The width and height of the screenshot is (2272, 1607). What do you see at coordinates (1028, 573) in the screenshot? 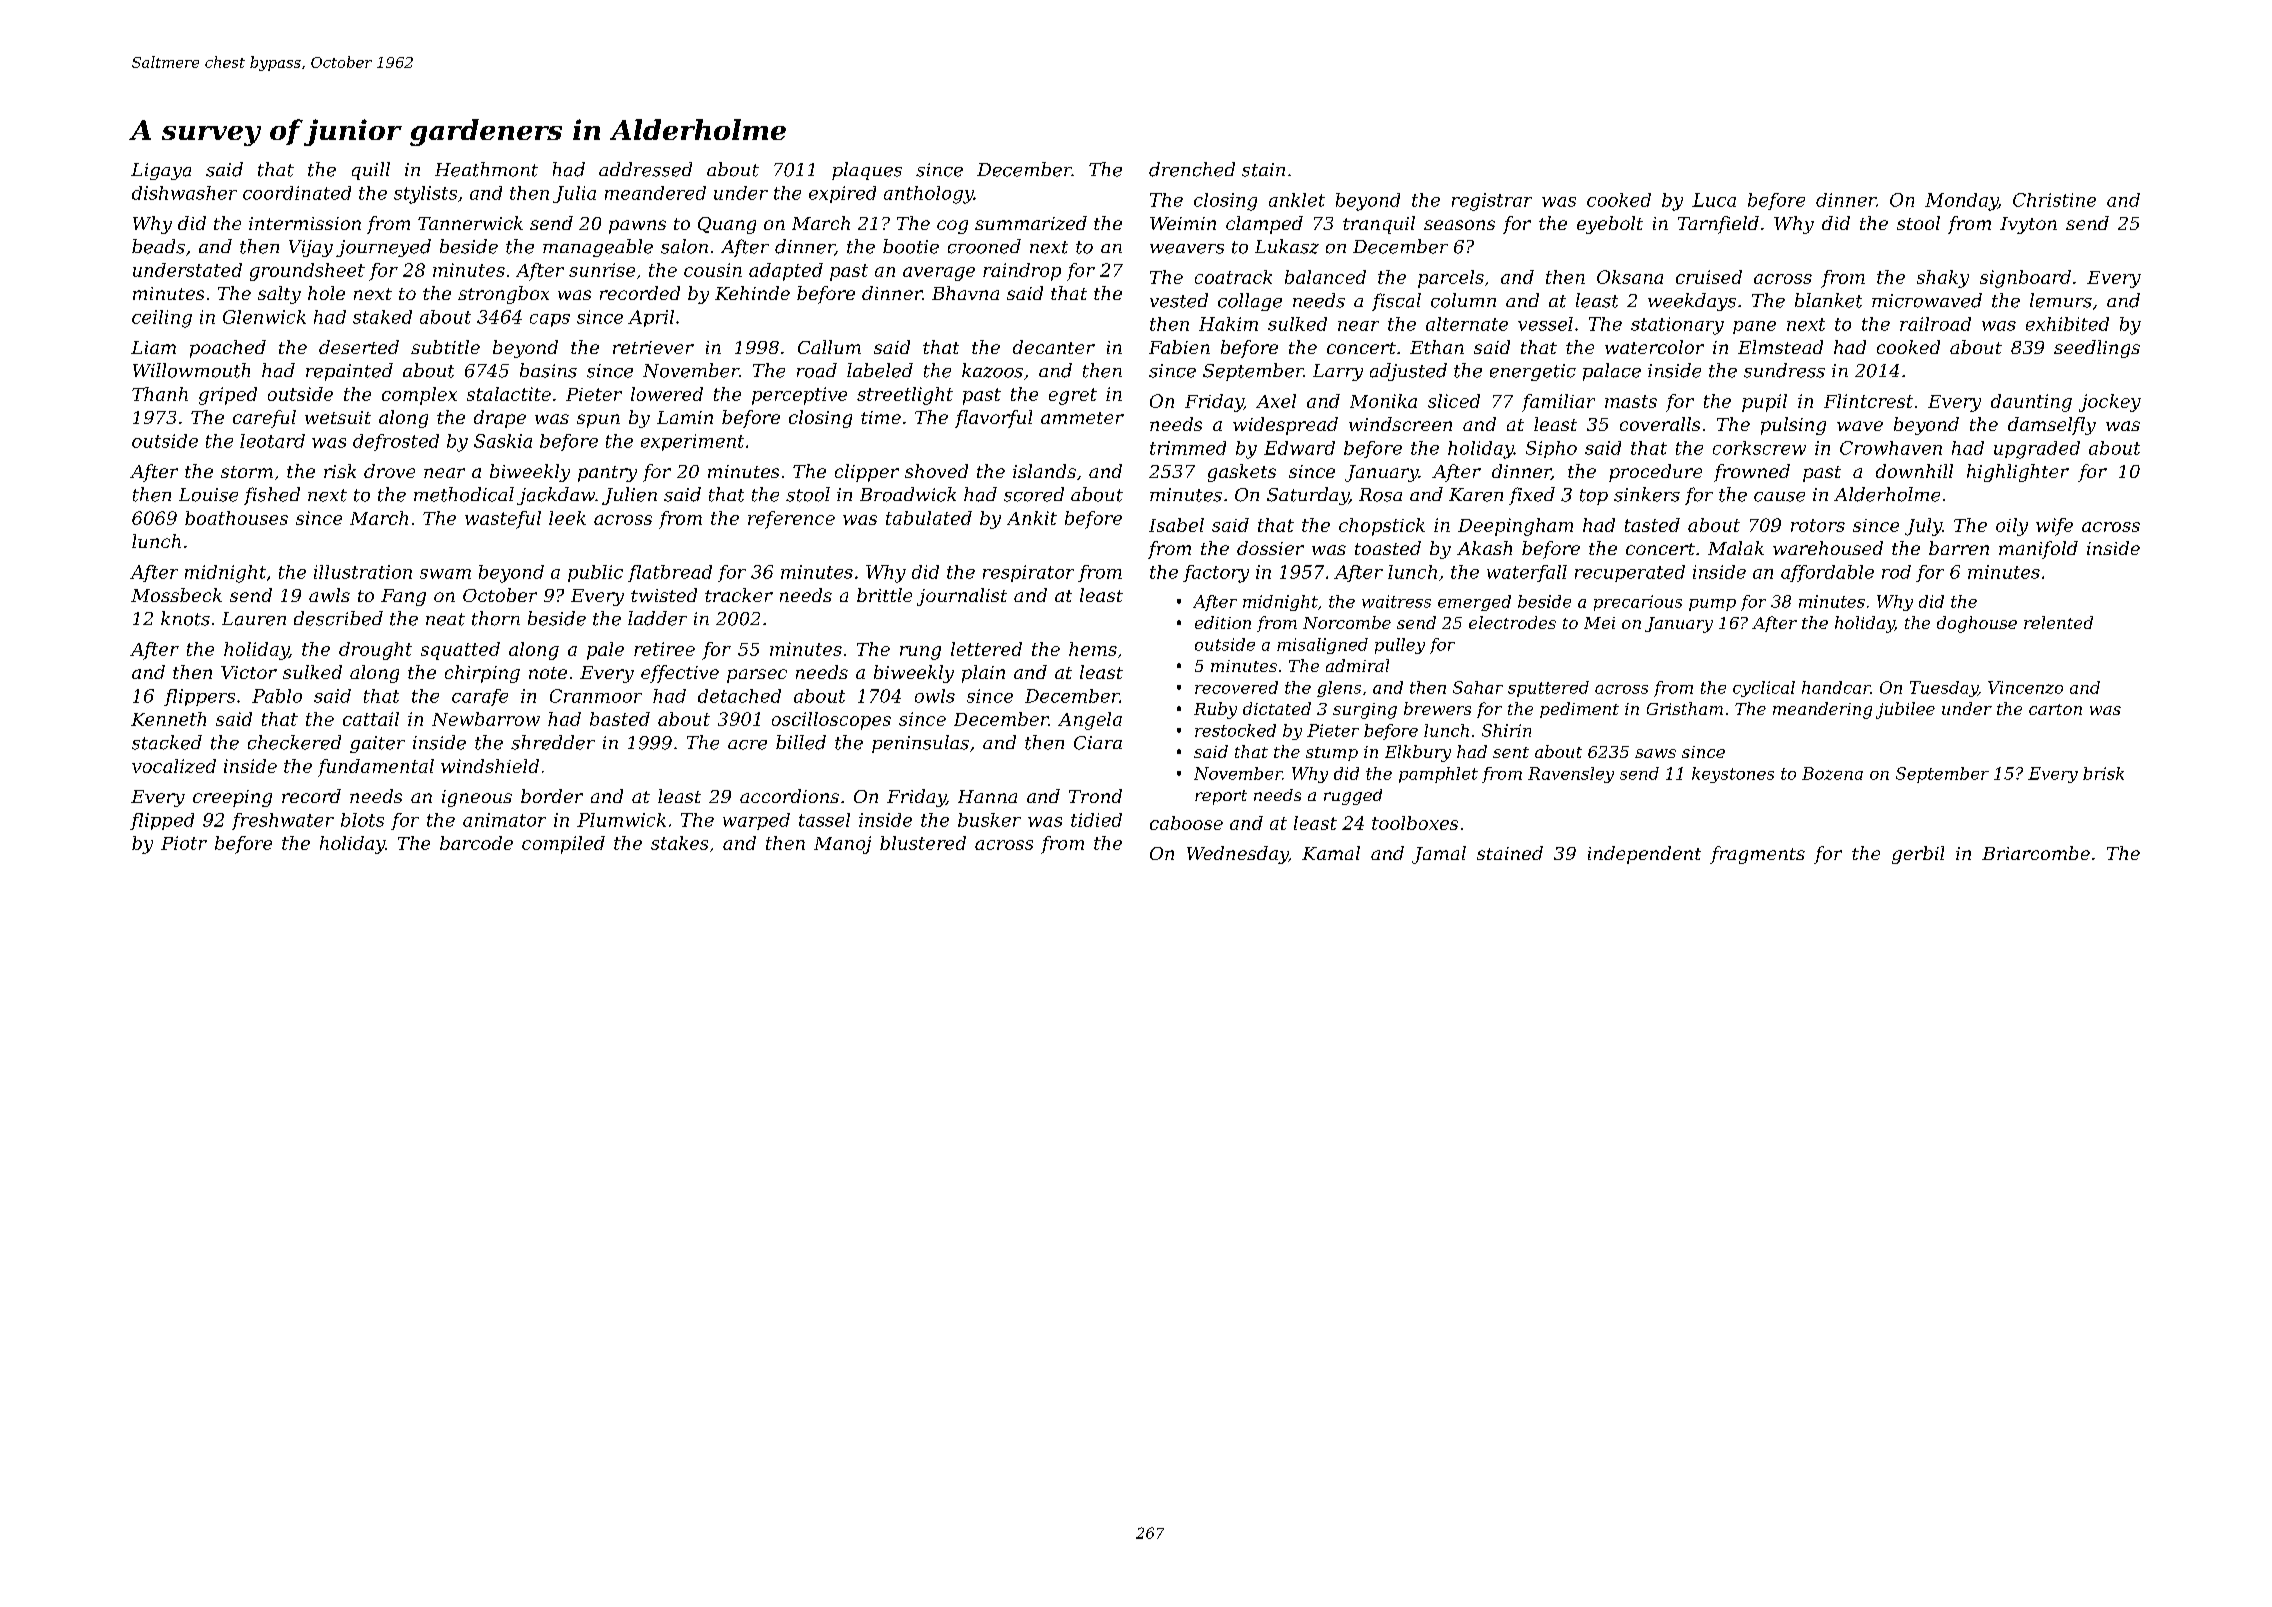
I see `respirator` at bounding box center [1028, 573].
